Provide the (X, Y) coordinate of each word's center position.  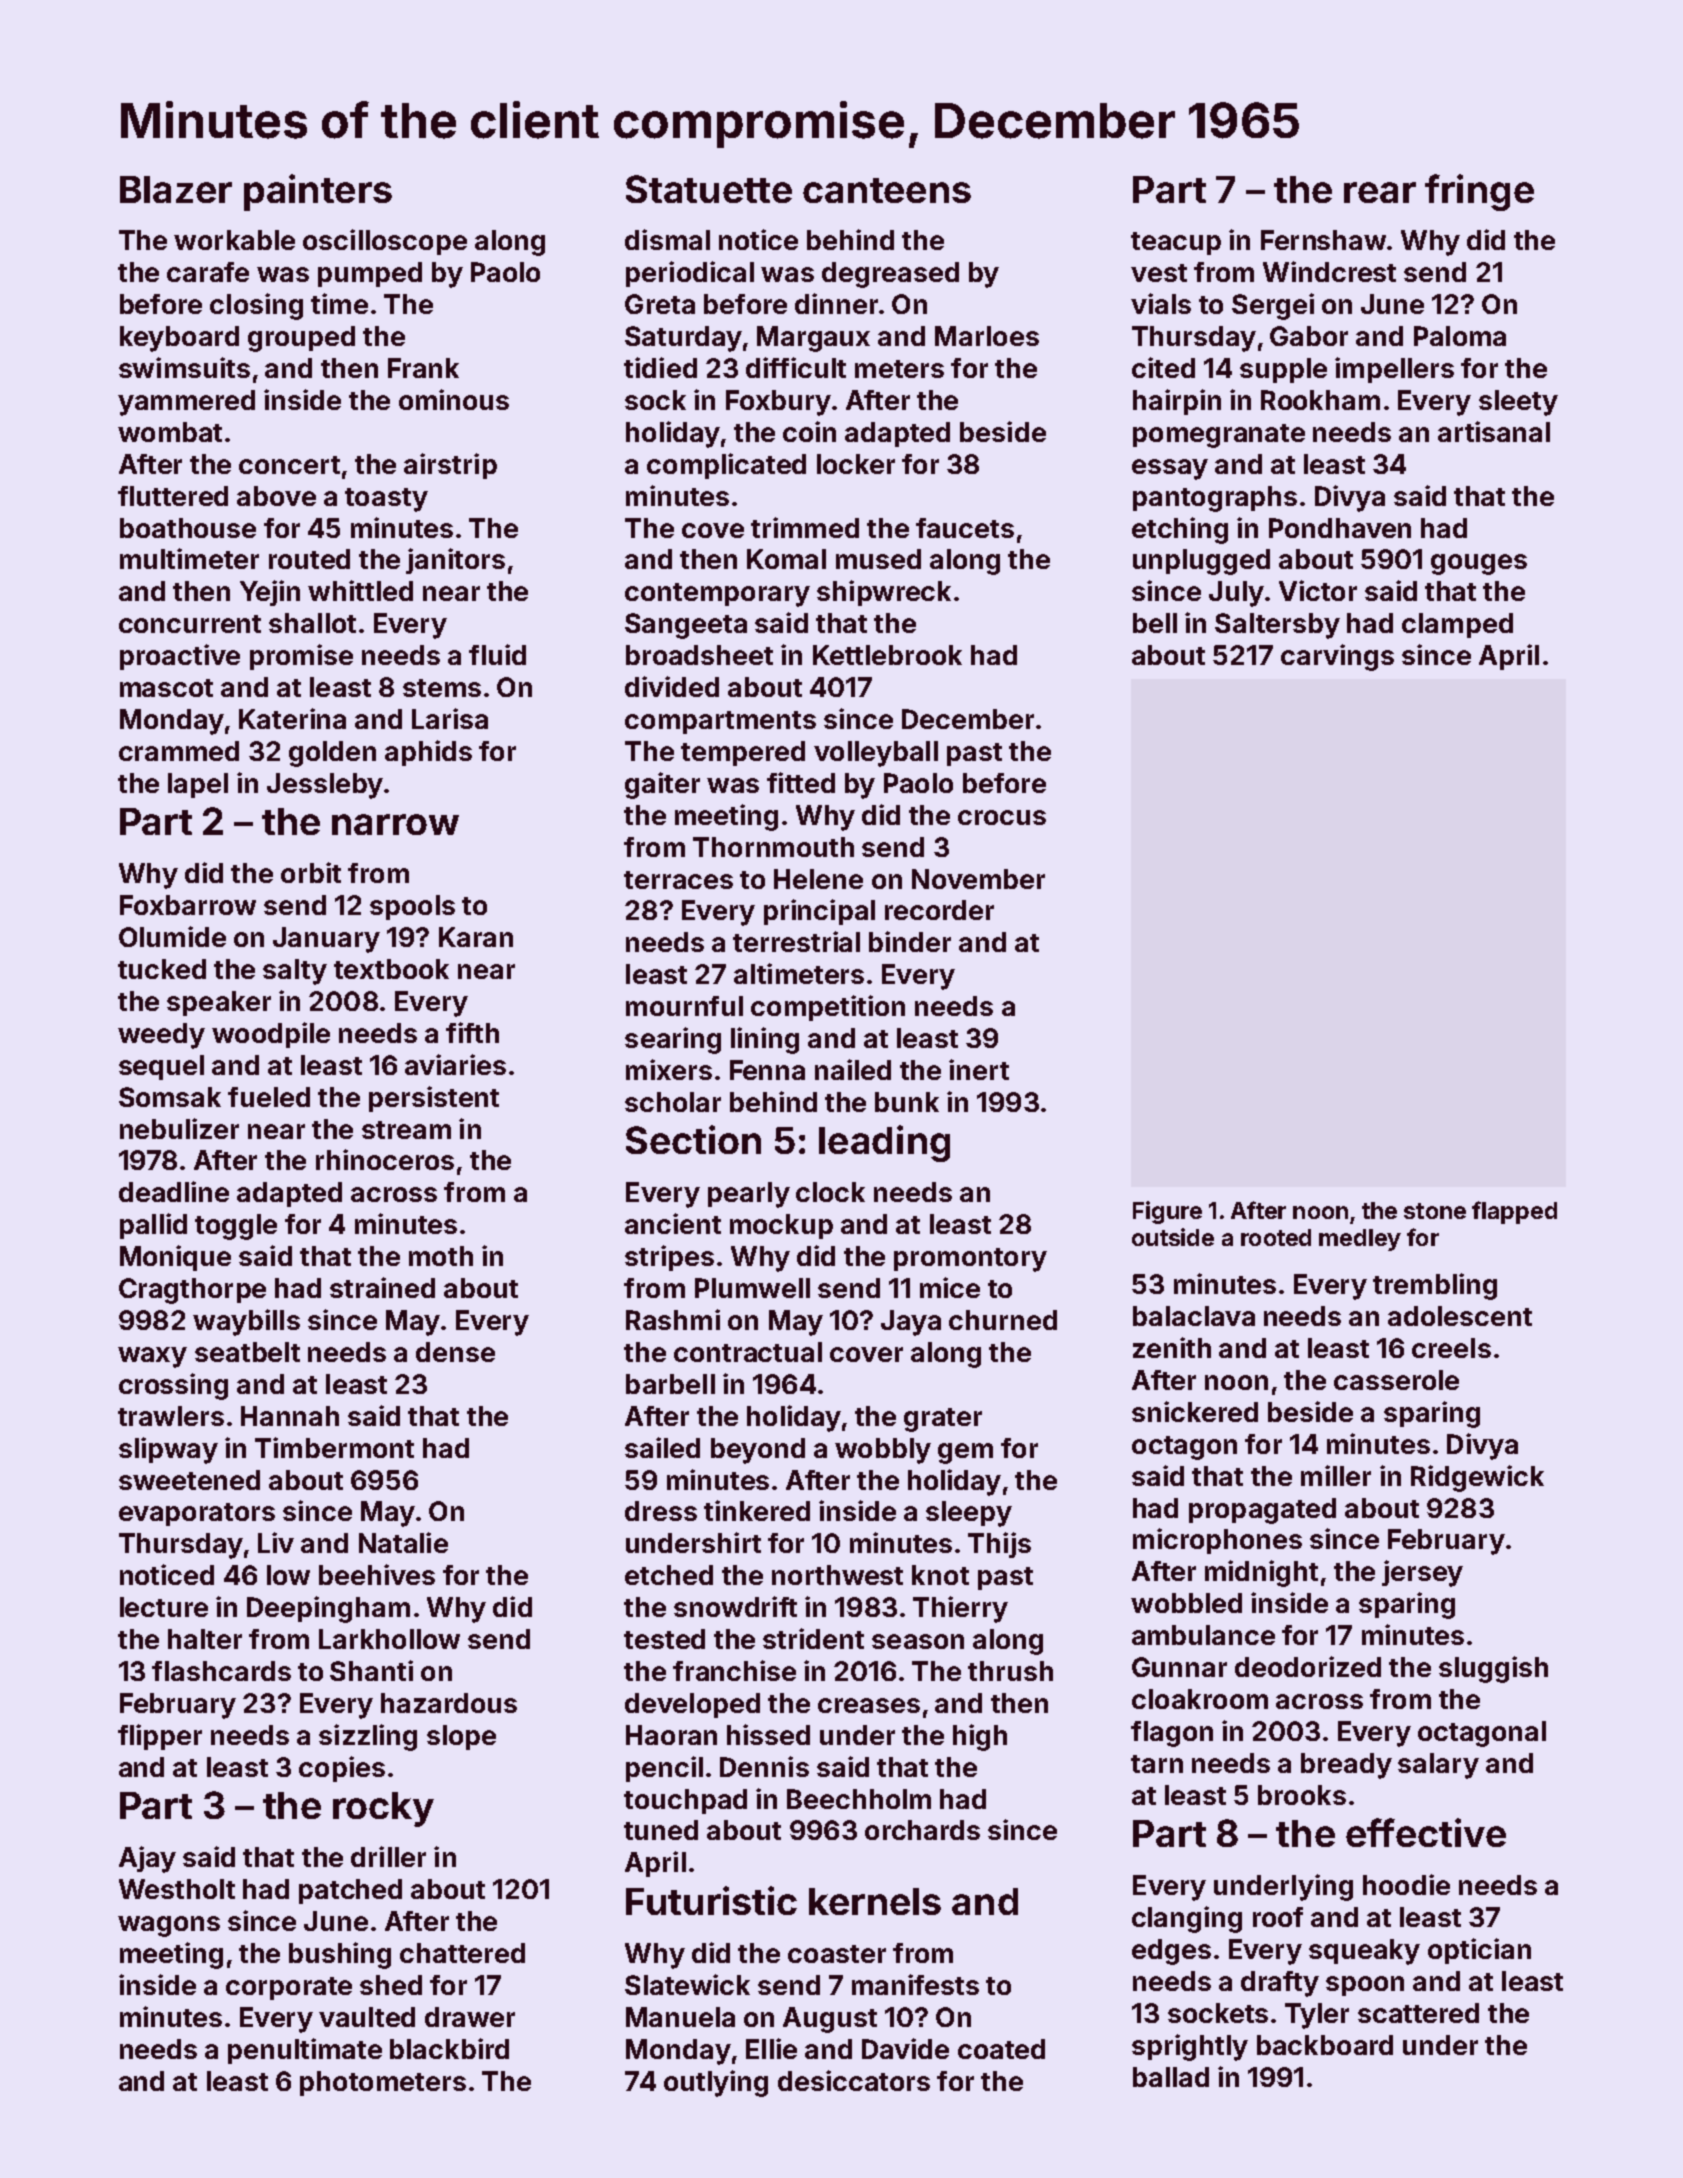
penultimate (305, 2051)
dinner (836, 303)
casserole (1396, 1380)
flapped (1514, 1212)
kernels (875, 1901)
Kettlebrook (887, 655)
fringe (1479, 192)
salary (1438, 1766)
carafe (208, 272)
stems (442, 688)
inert (979, 1069)
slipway (168, 1450)
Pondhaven (1340, 528)
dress (661, 1511)
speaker (219, 1003)
